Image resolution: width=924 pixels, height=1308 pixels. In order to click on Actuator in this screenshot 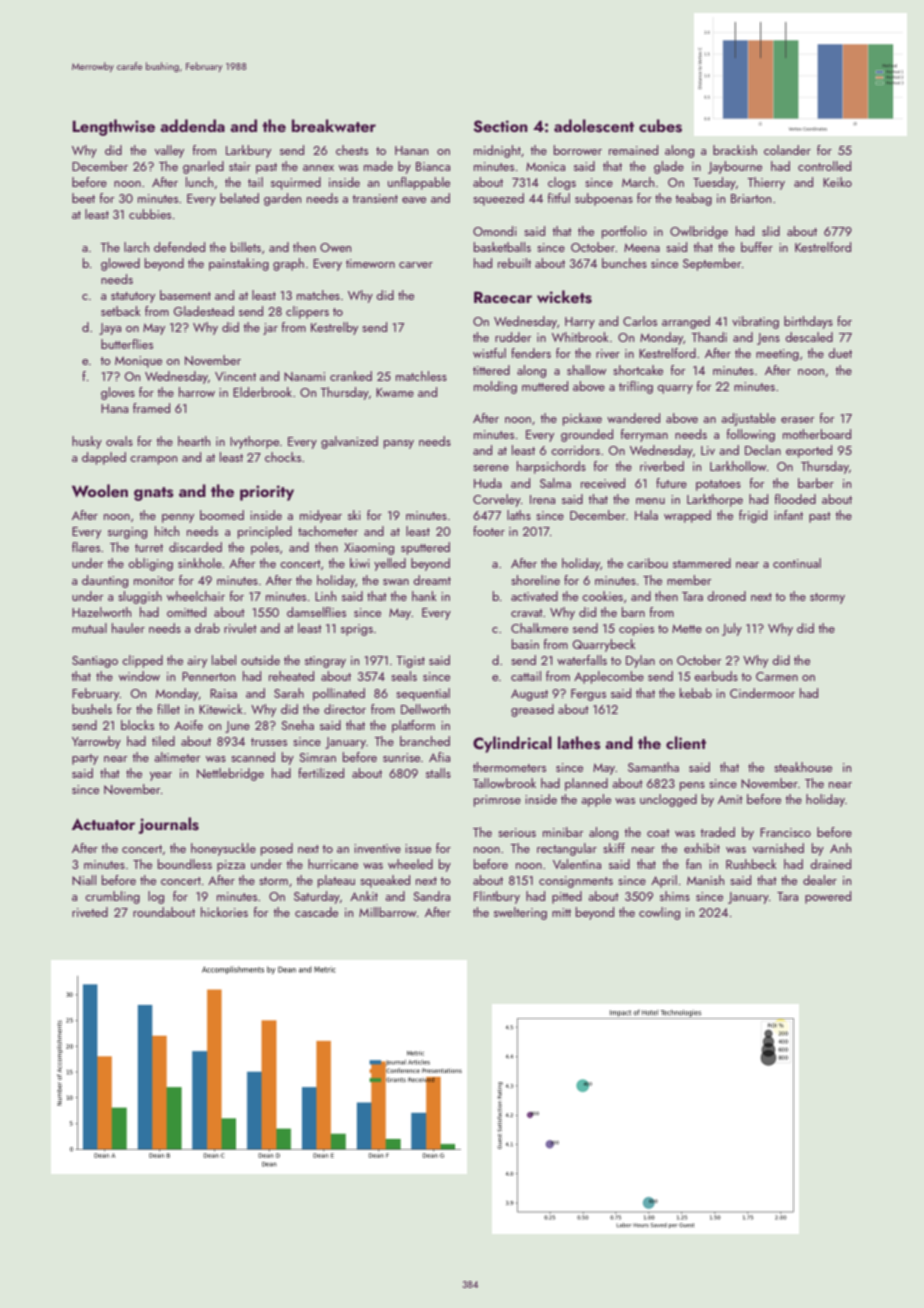, I will do `click(103, 824)`.
